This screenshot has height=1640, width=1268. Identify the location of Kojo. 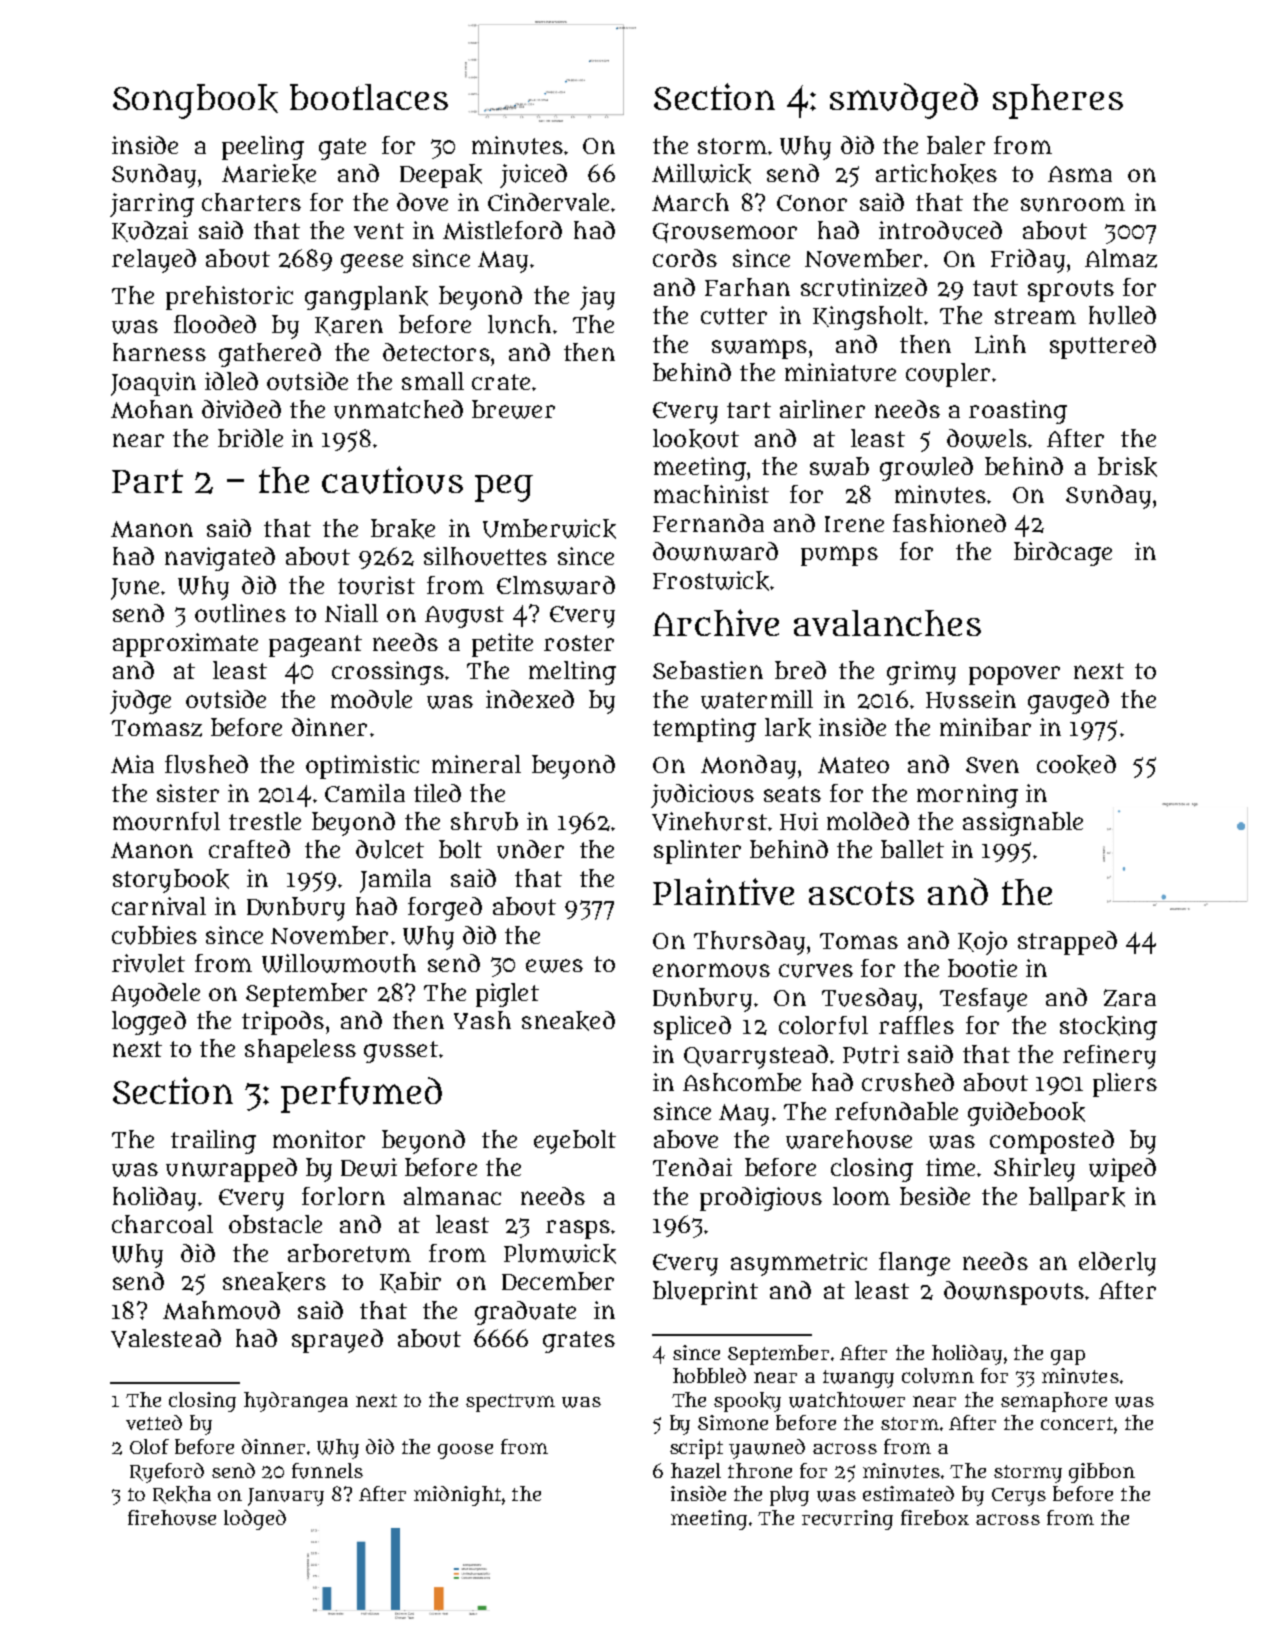
(982, 943).
